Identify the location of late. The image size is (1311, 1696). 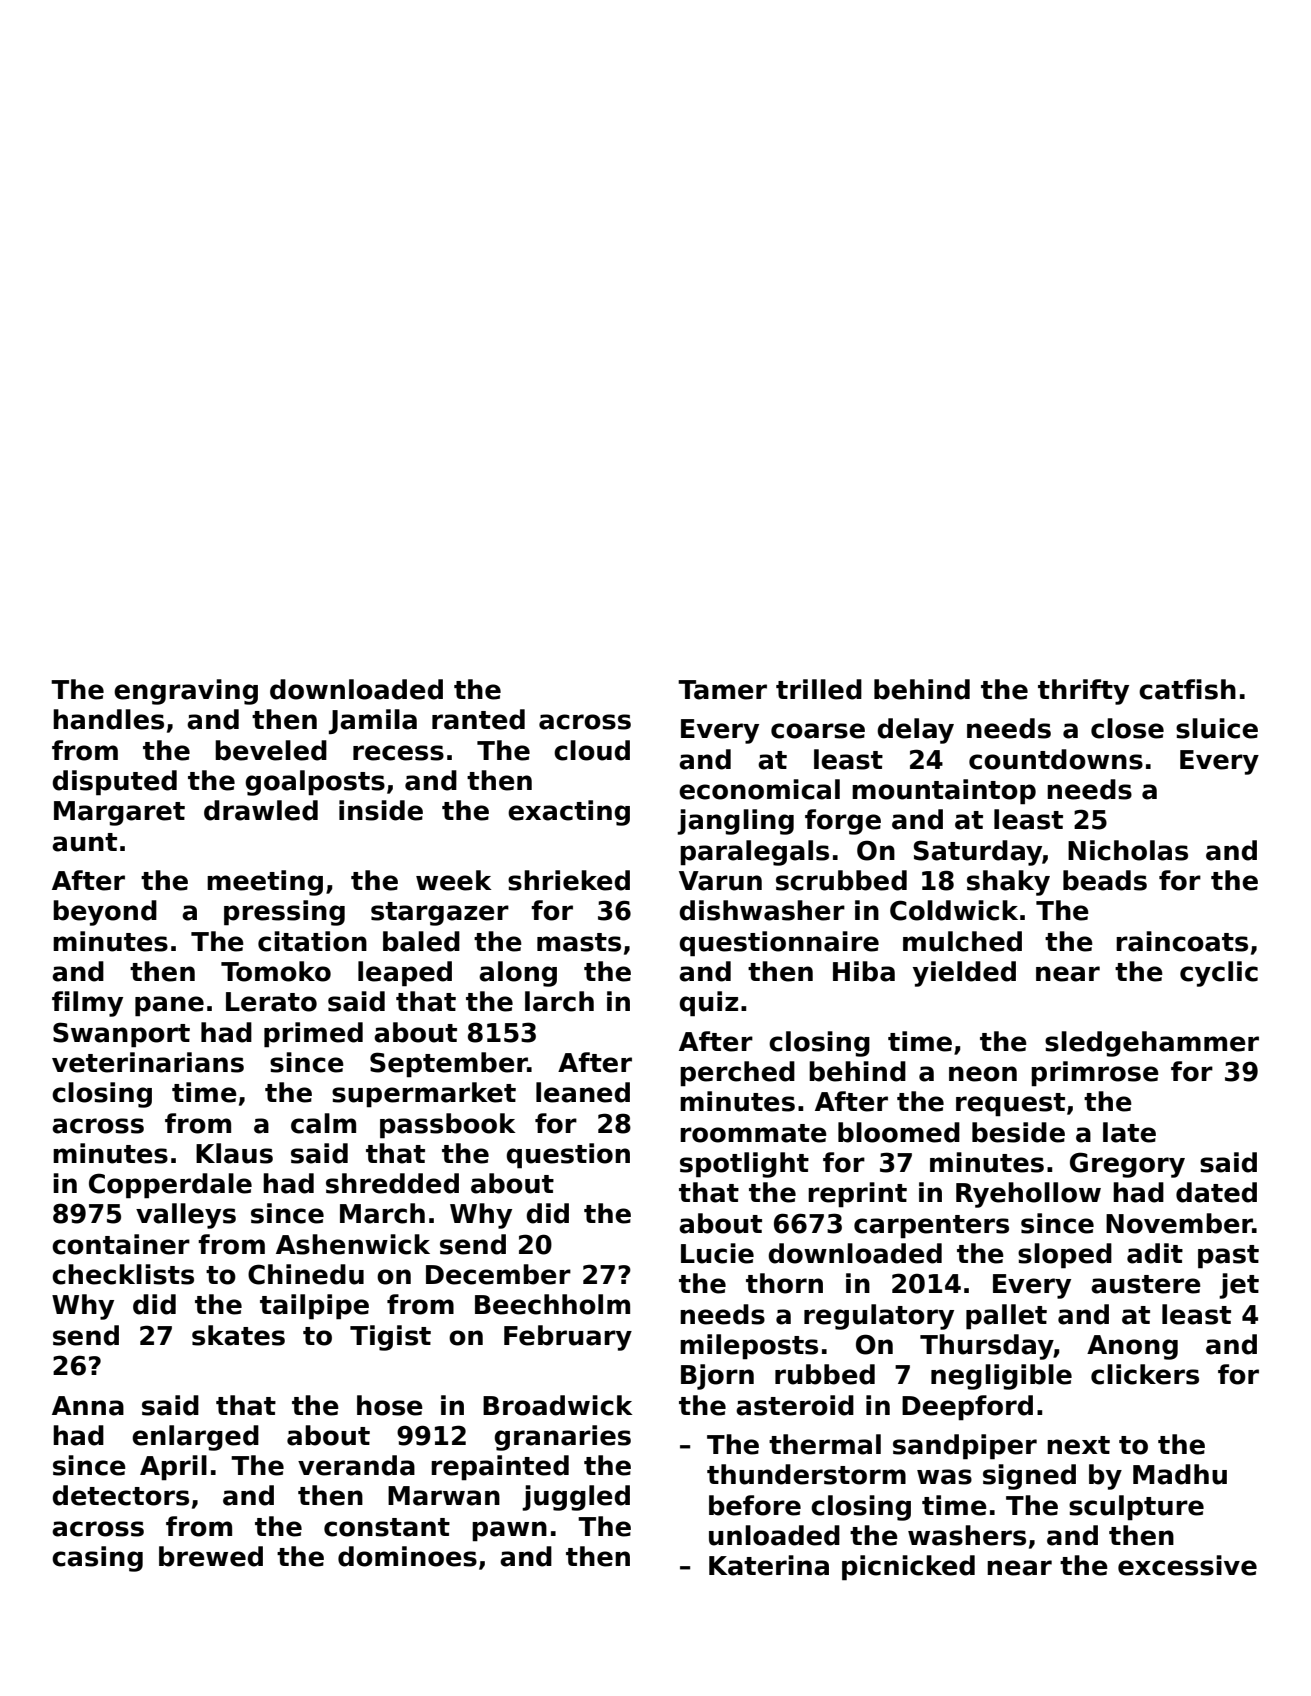
(1129, 1132).
